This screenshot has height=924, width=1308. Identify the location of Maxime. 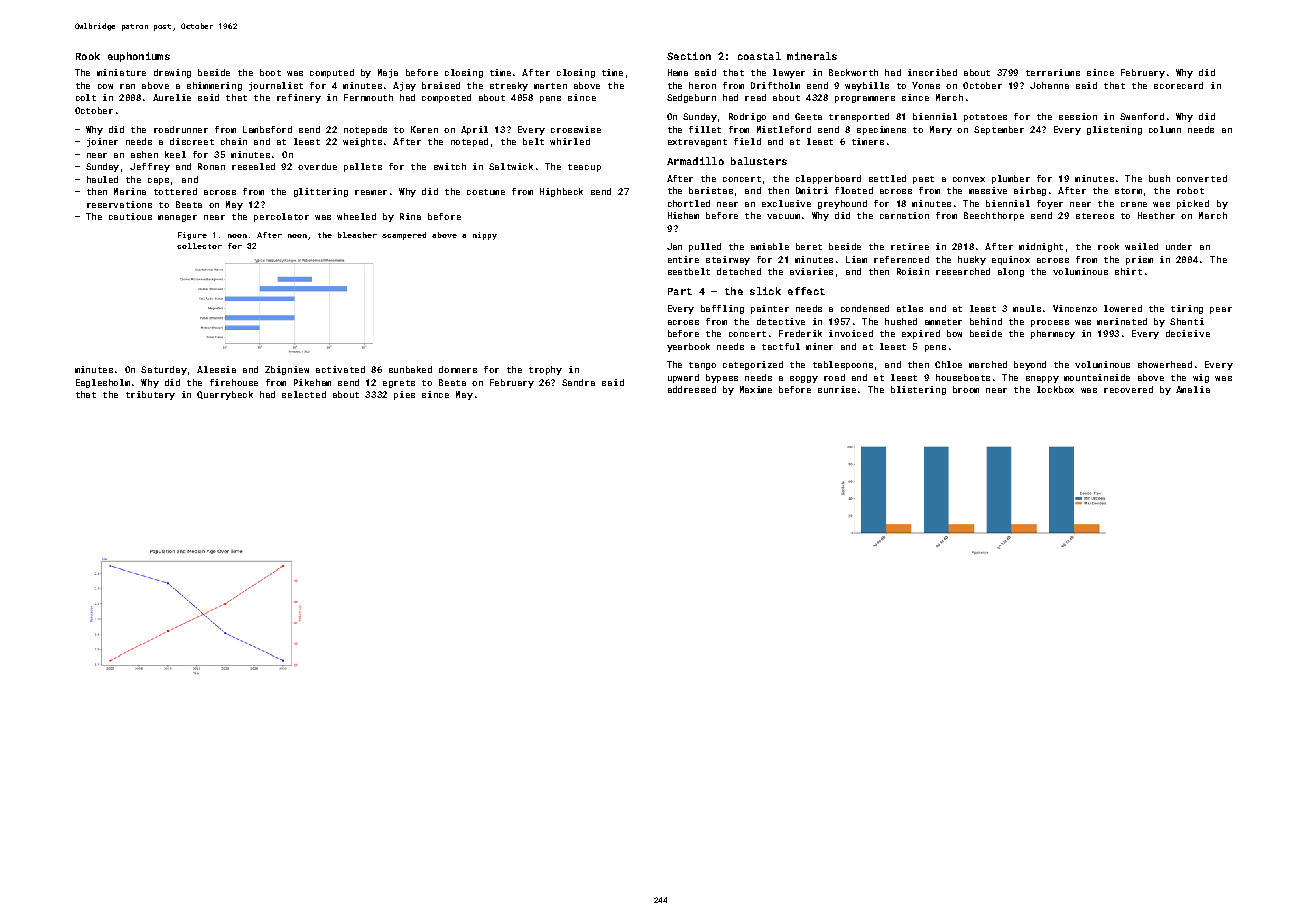
(756, 389).
